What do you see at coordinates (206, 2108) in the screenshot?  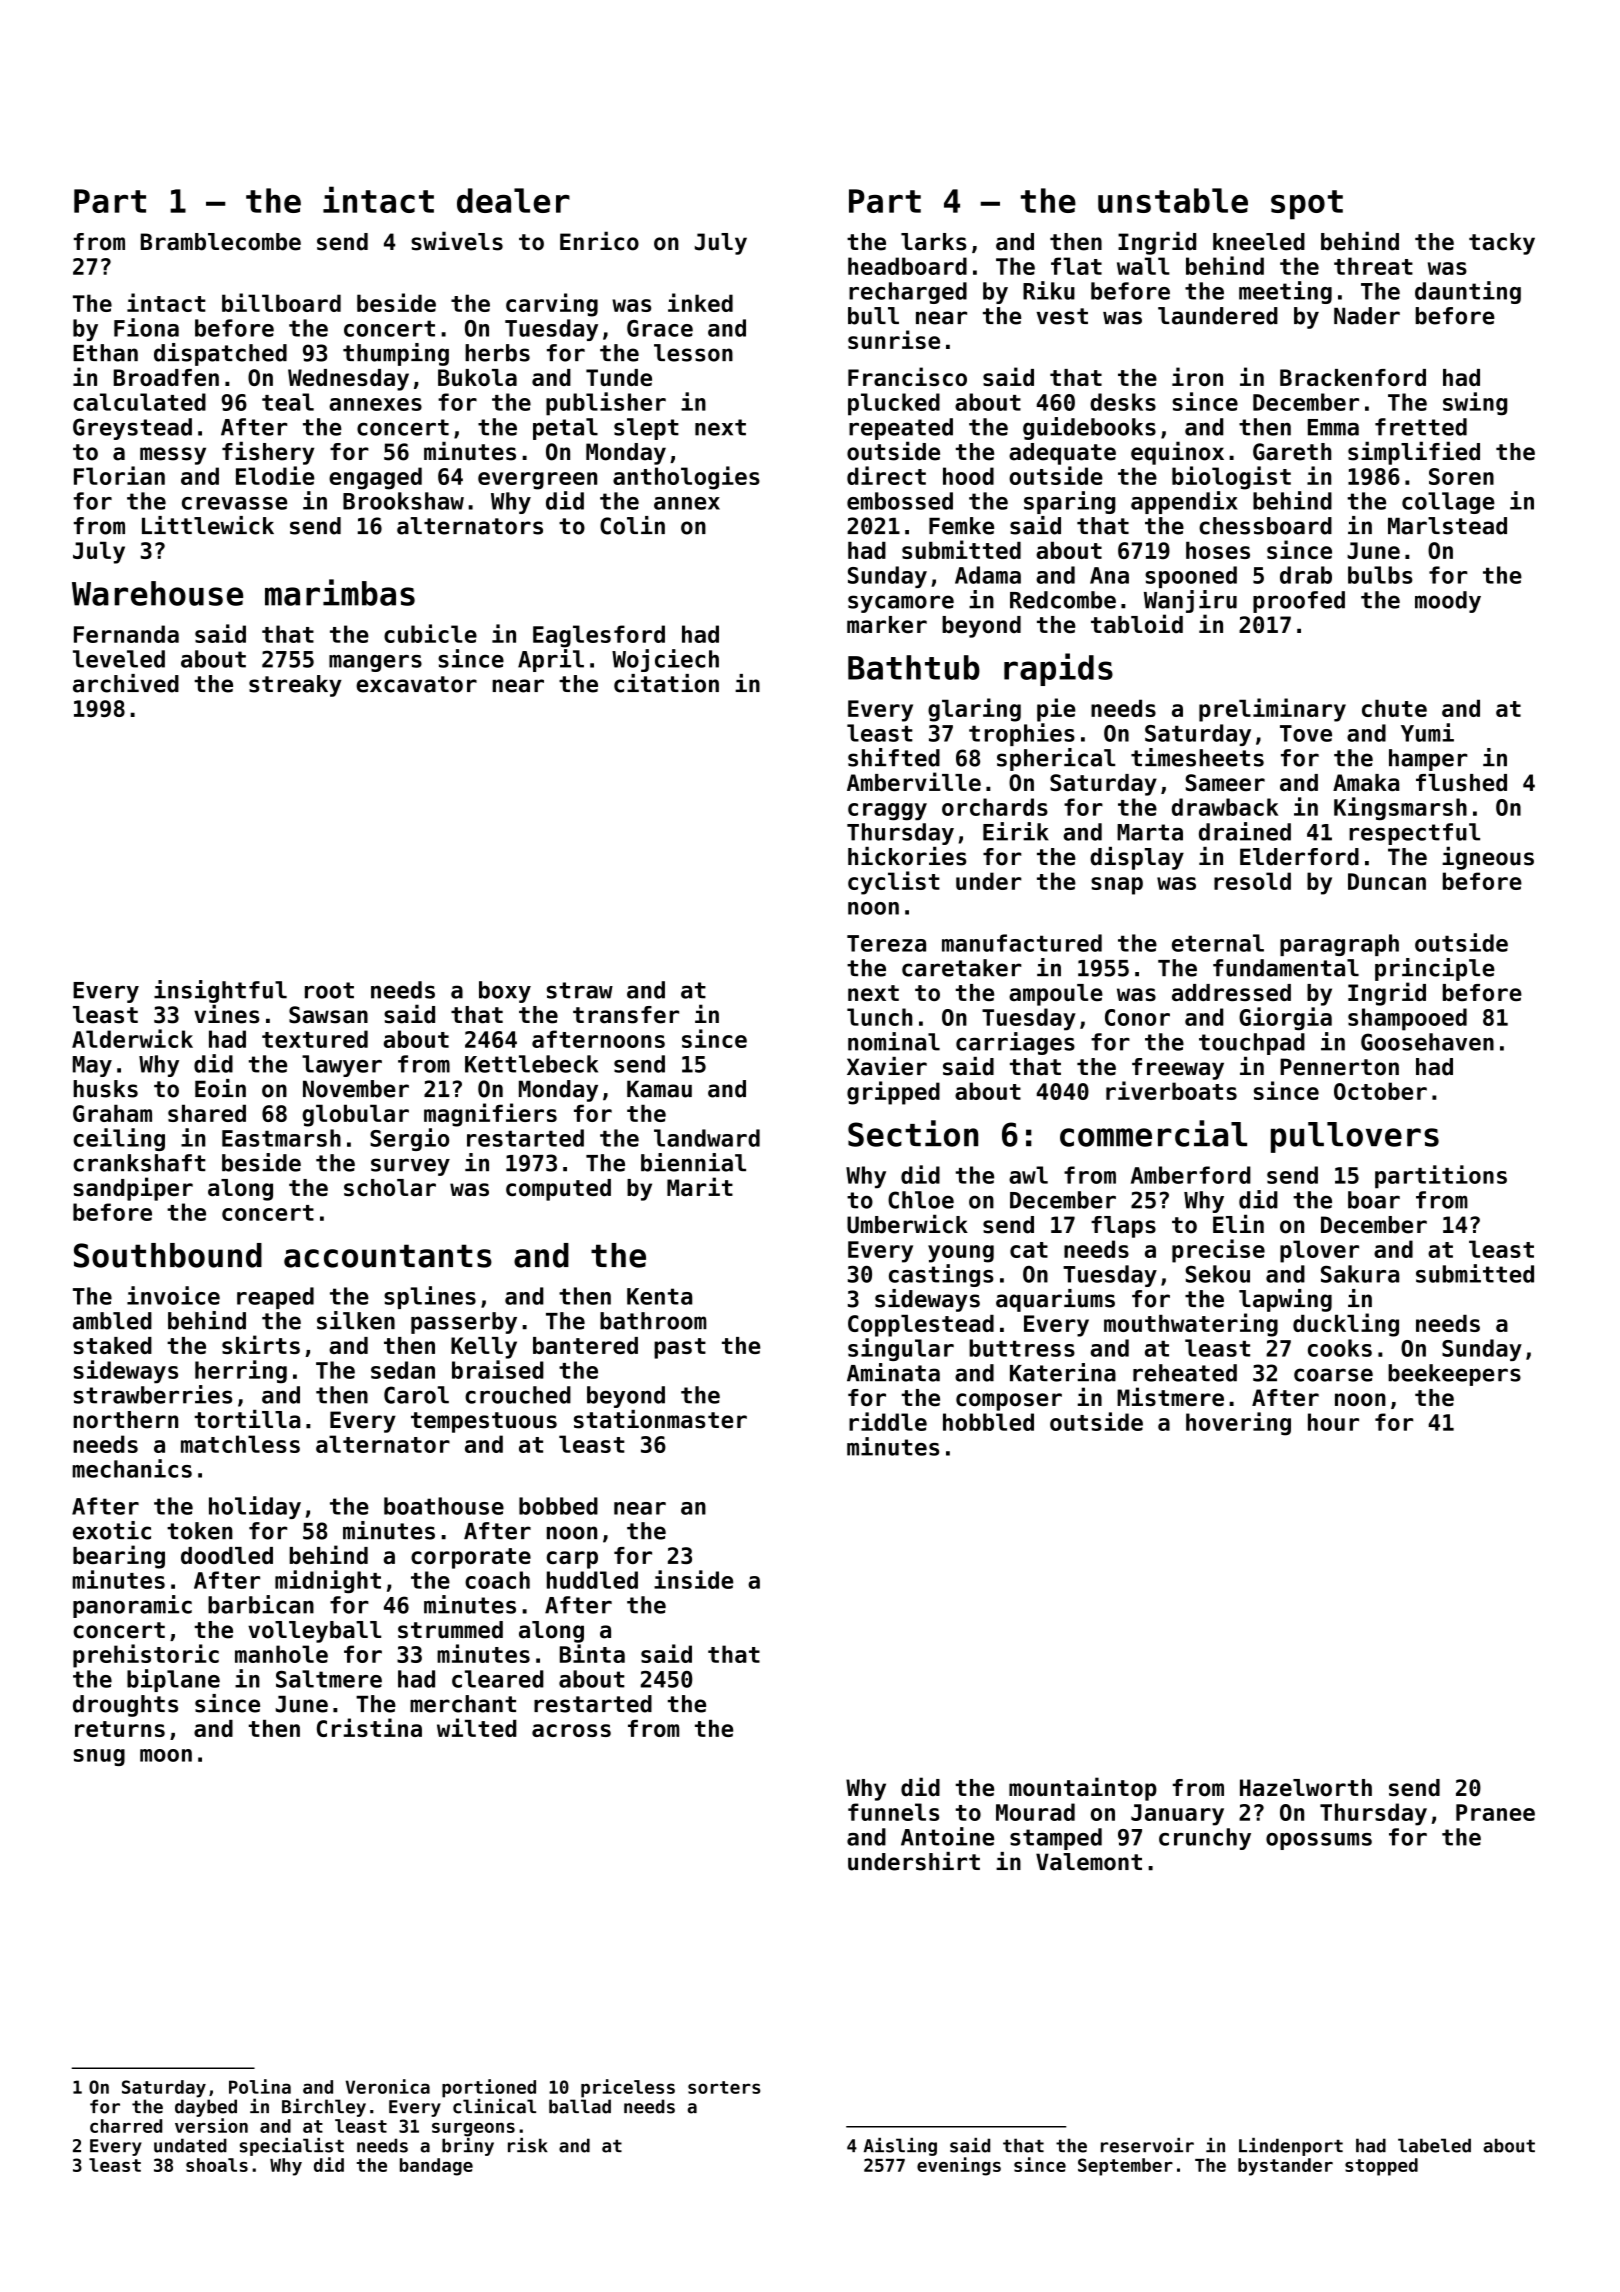 I see `daybed` at bounding box center [206, 2108].
